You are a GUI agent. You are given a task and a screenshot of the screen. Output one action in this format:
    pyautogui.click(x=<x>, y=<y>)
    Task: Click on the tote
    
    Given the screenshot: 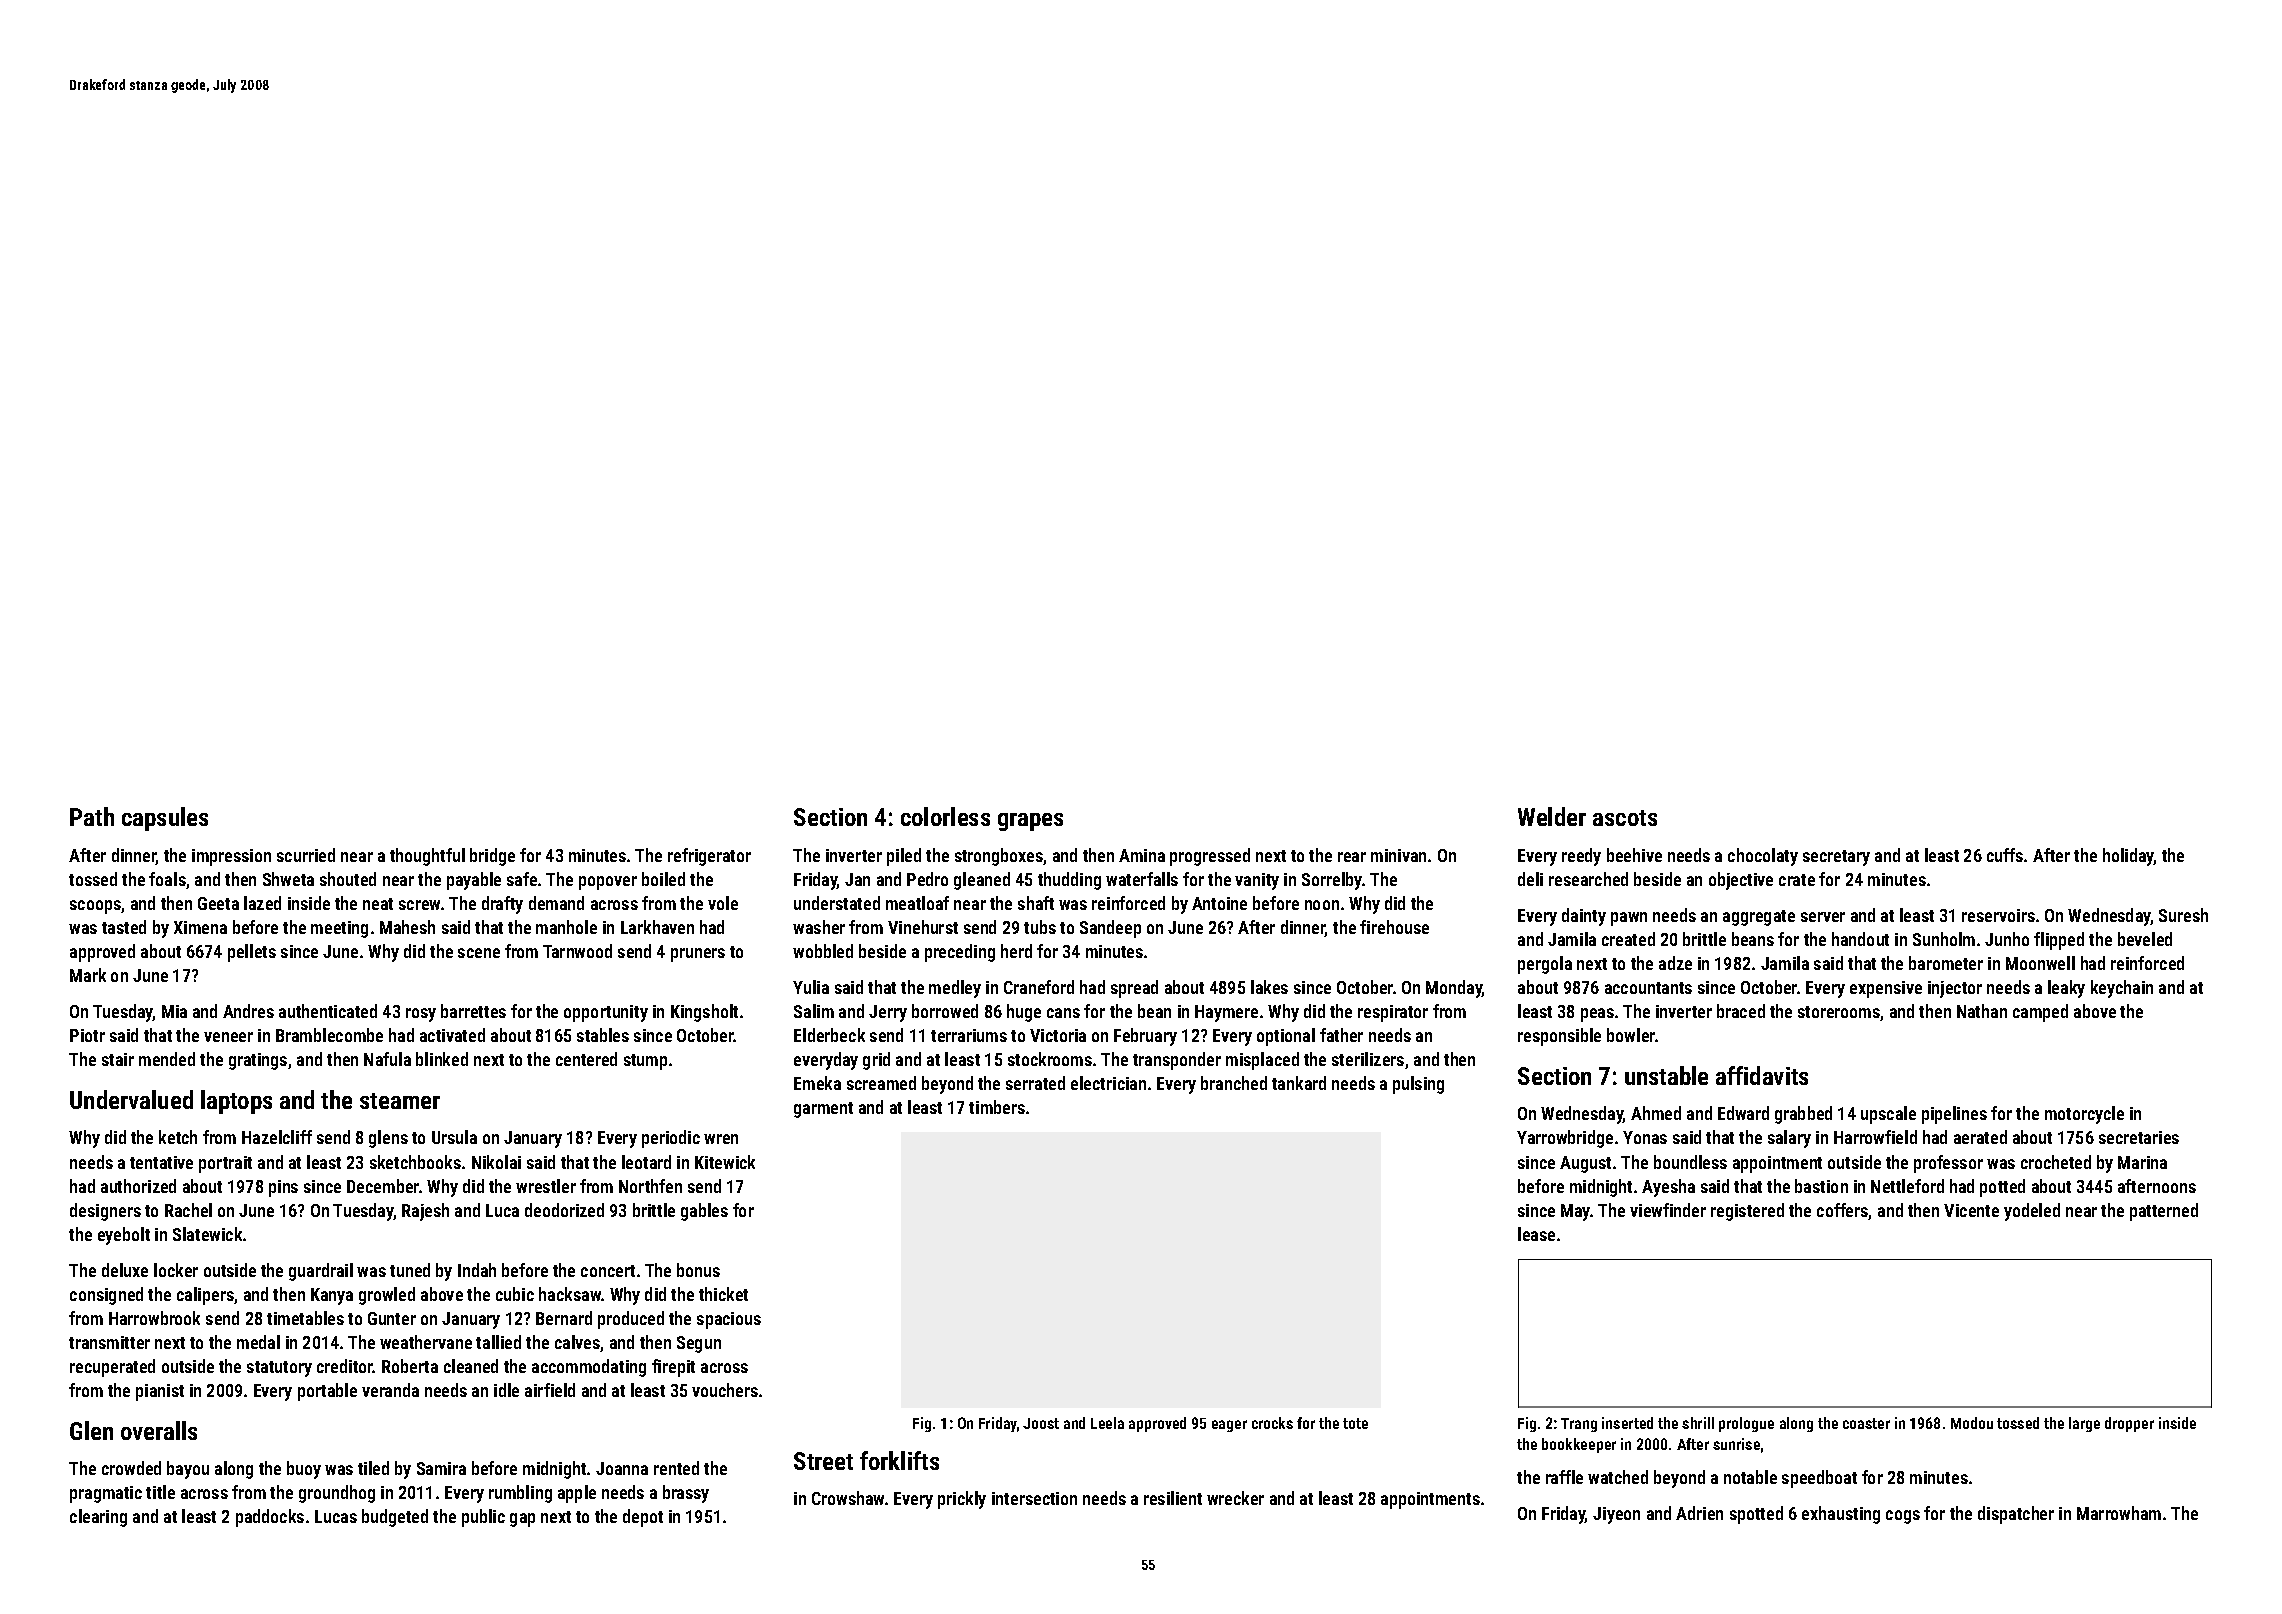 What is the action you would take?
    pyautogui.click(x=1355, y=1423)
